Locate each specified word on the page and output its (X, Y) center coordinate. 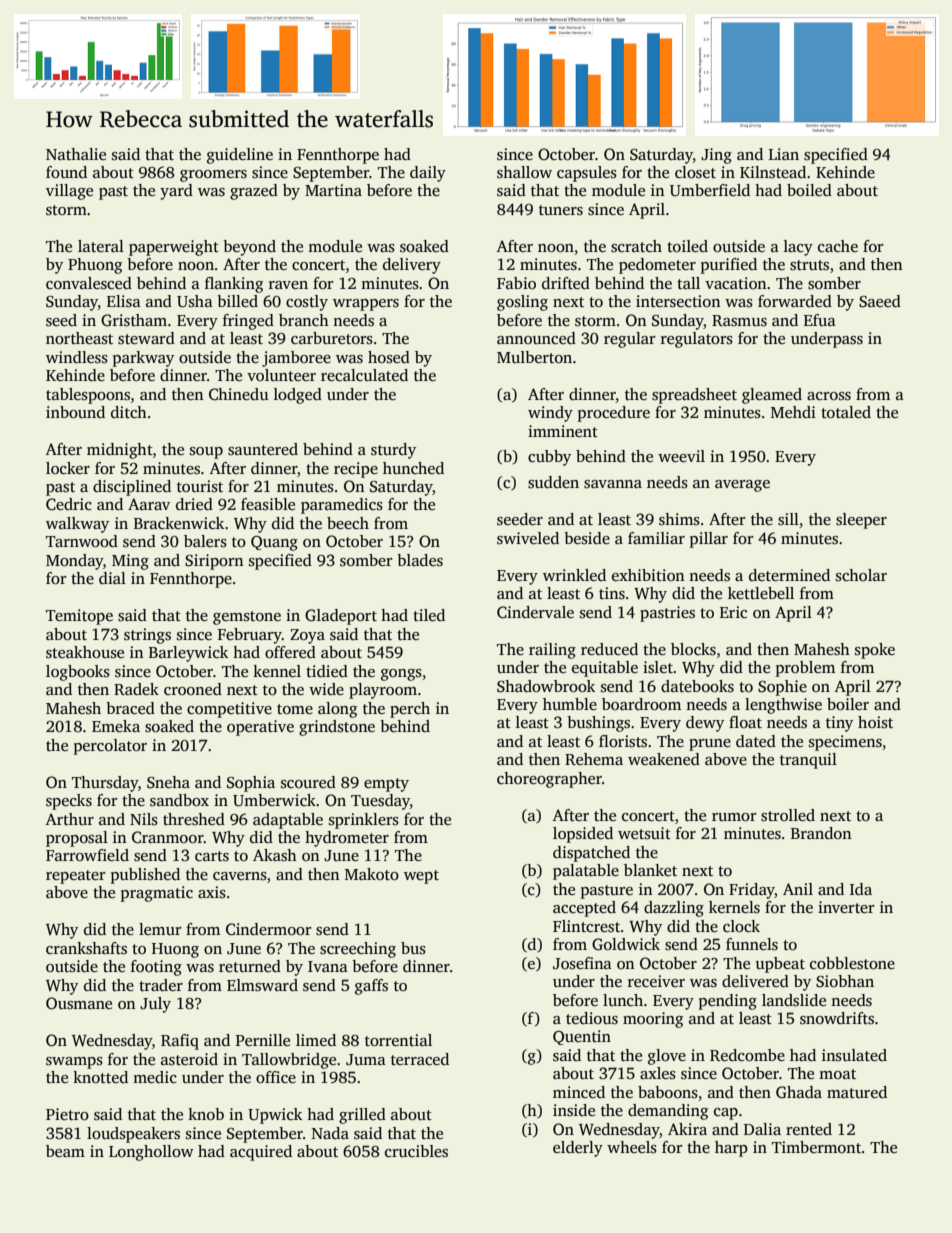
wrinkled (574, 575)
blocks (693, 649)
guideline (240, 156)
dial (112, 578)
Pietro (67, 1114)
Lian (784, 154)
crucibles (416, 1151)
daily (428, 174)
